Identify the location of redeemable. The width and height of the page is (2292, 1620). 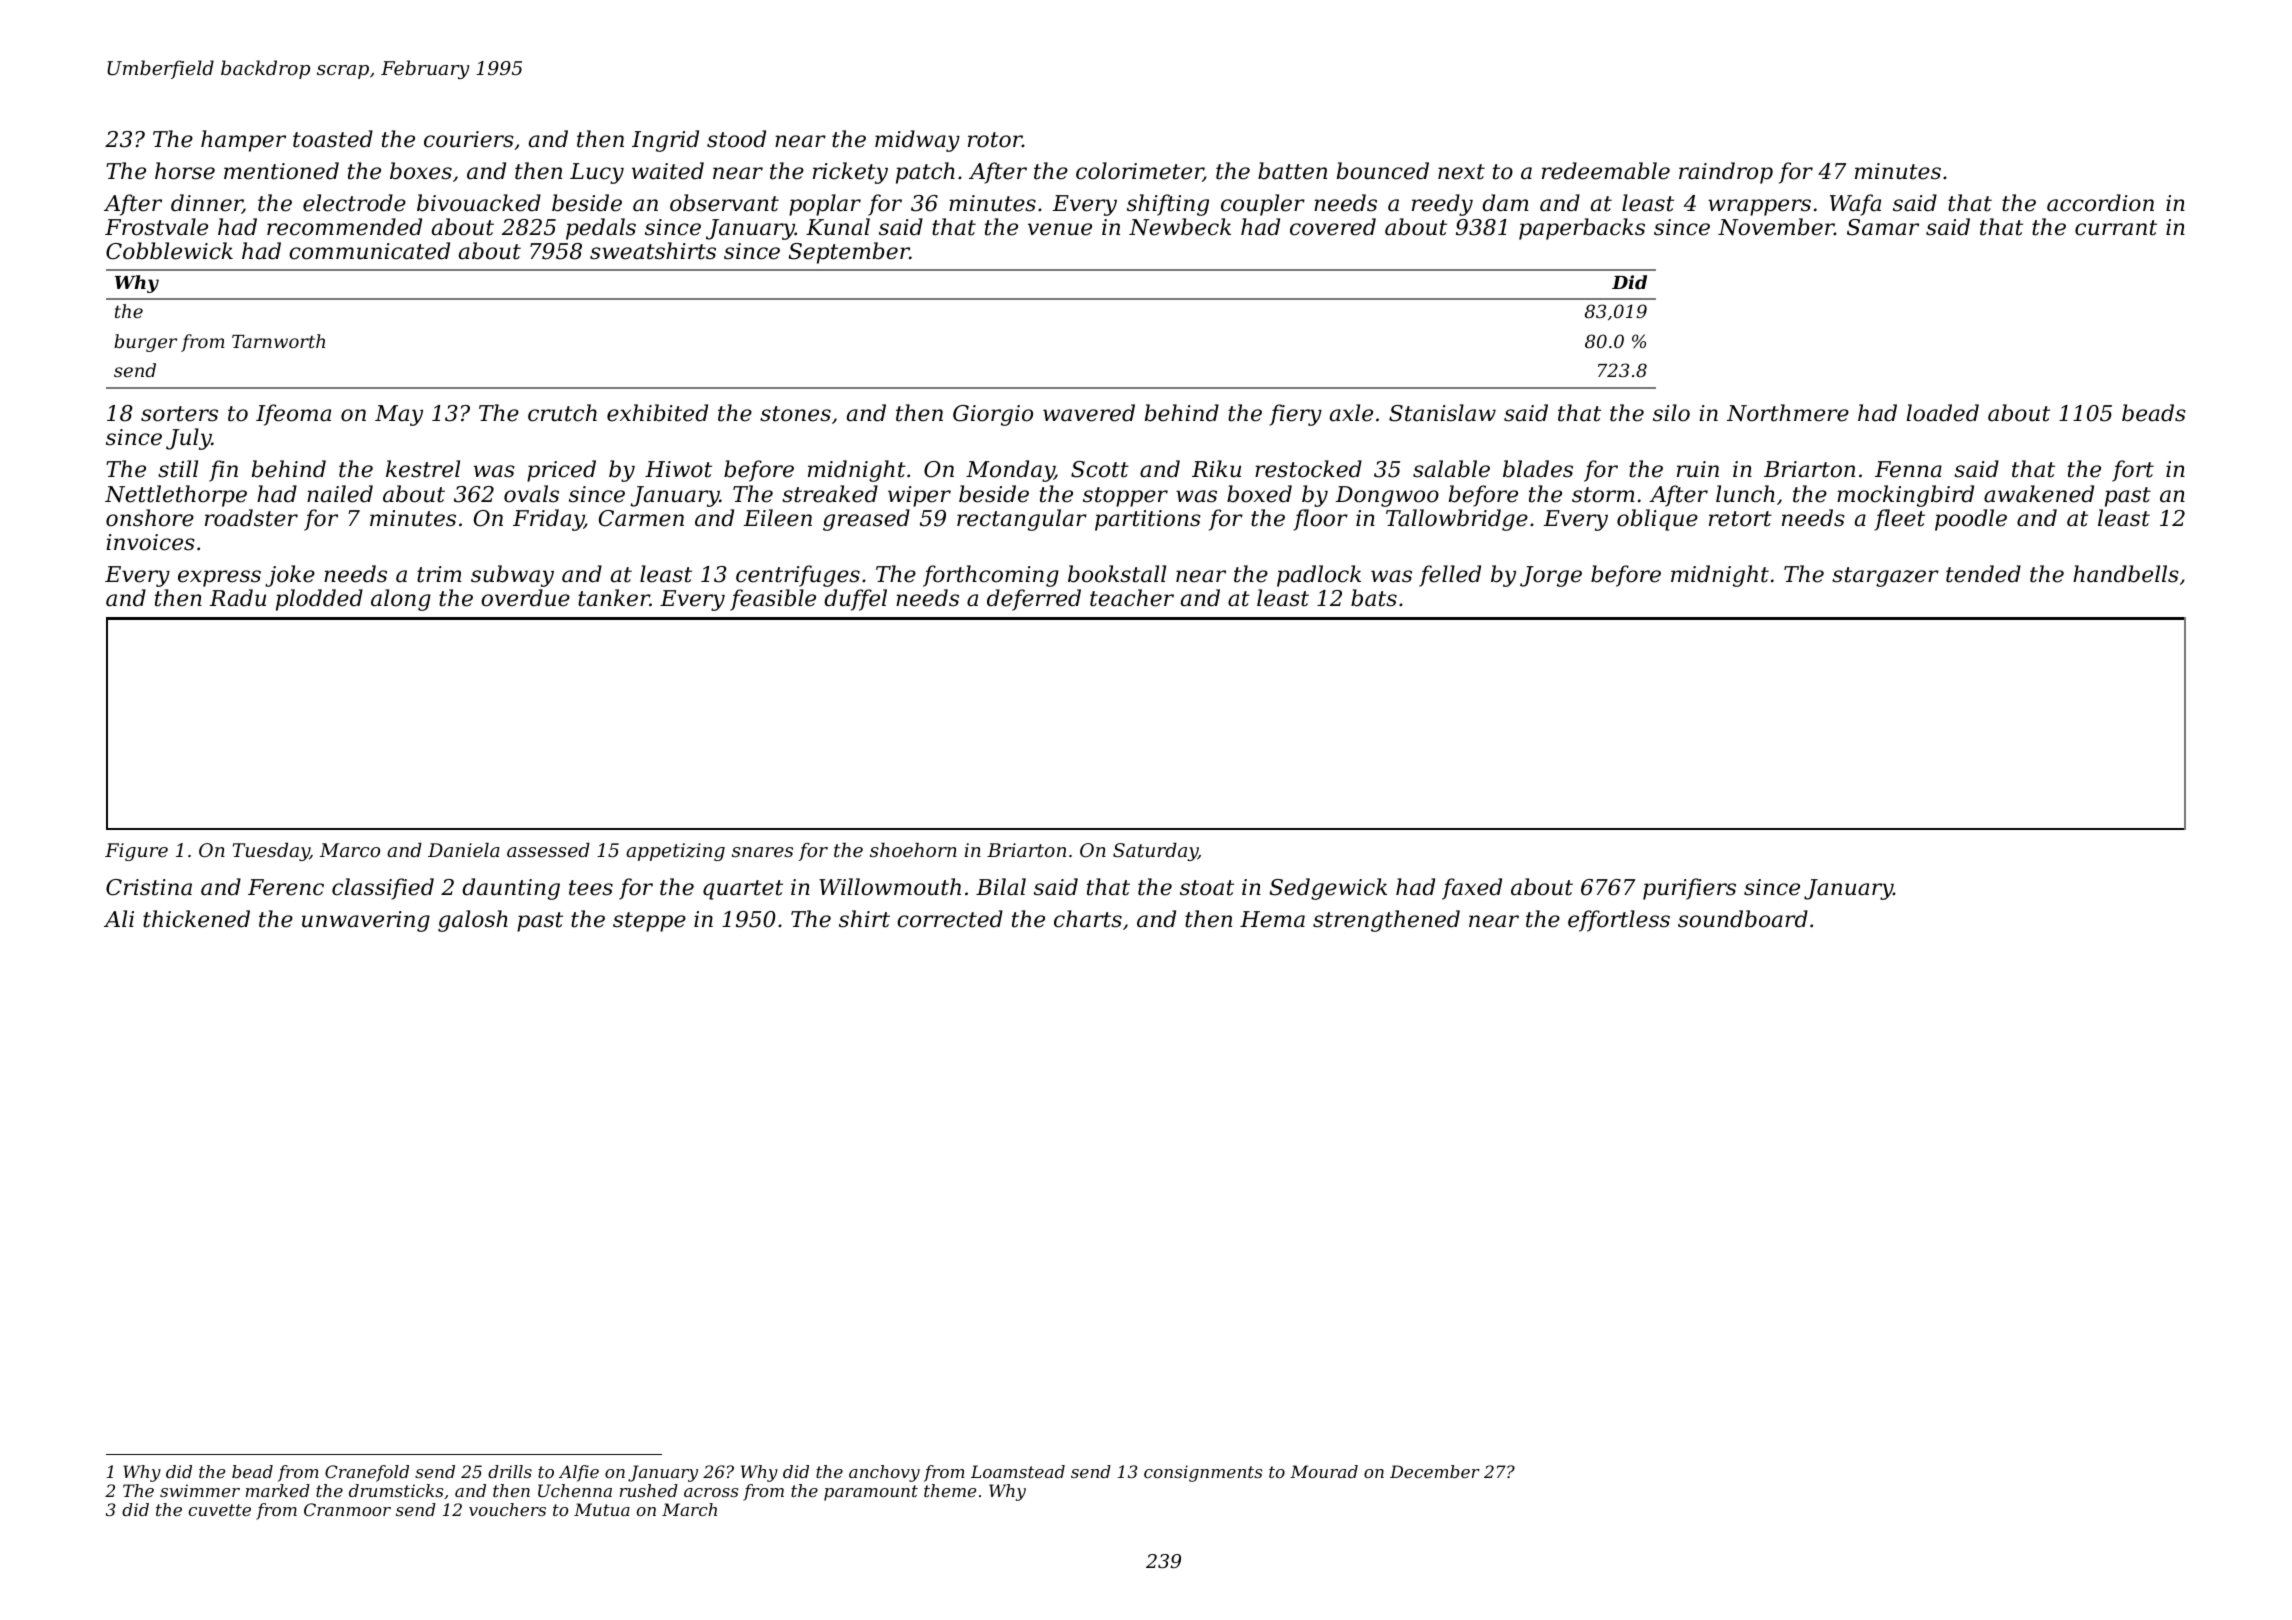
(1606, 171).
